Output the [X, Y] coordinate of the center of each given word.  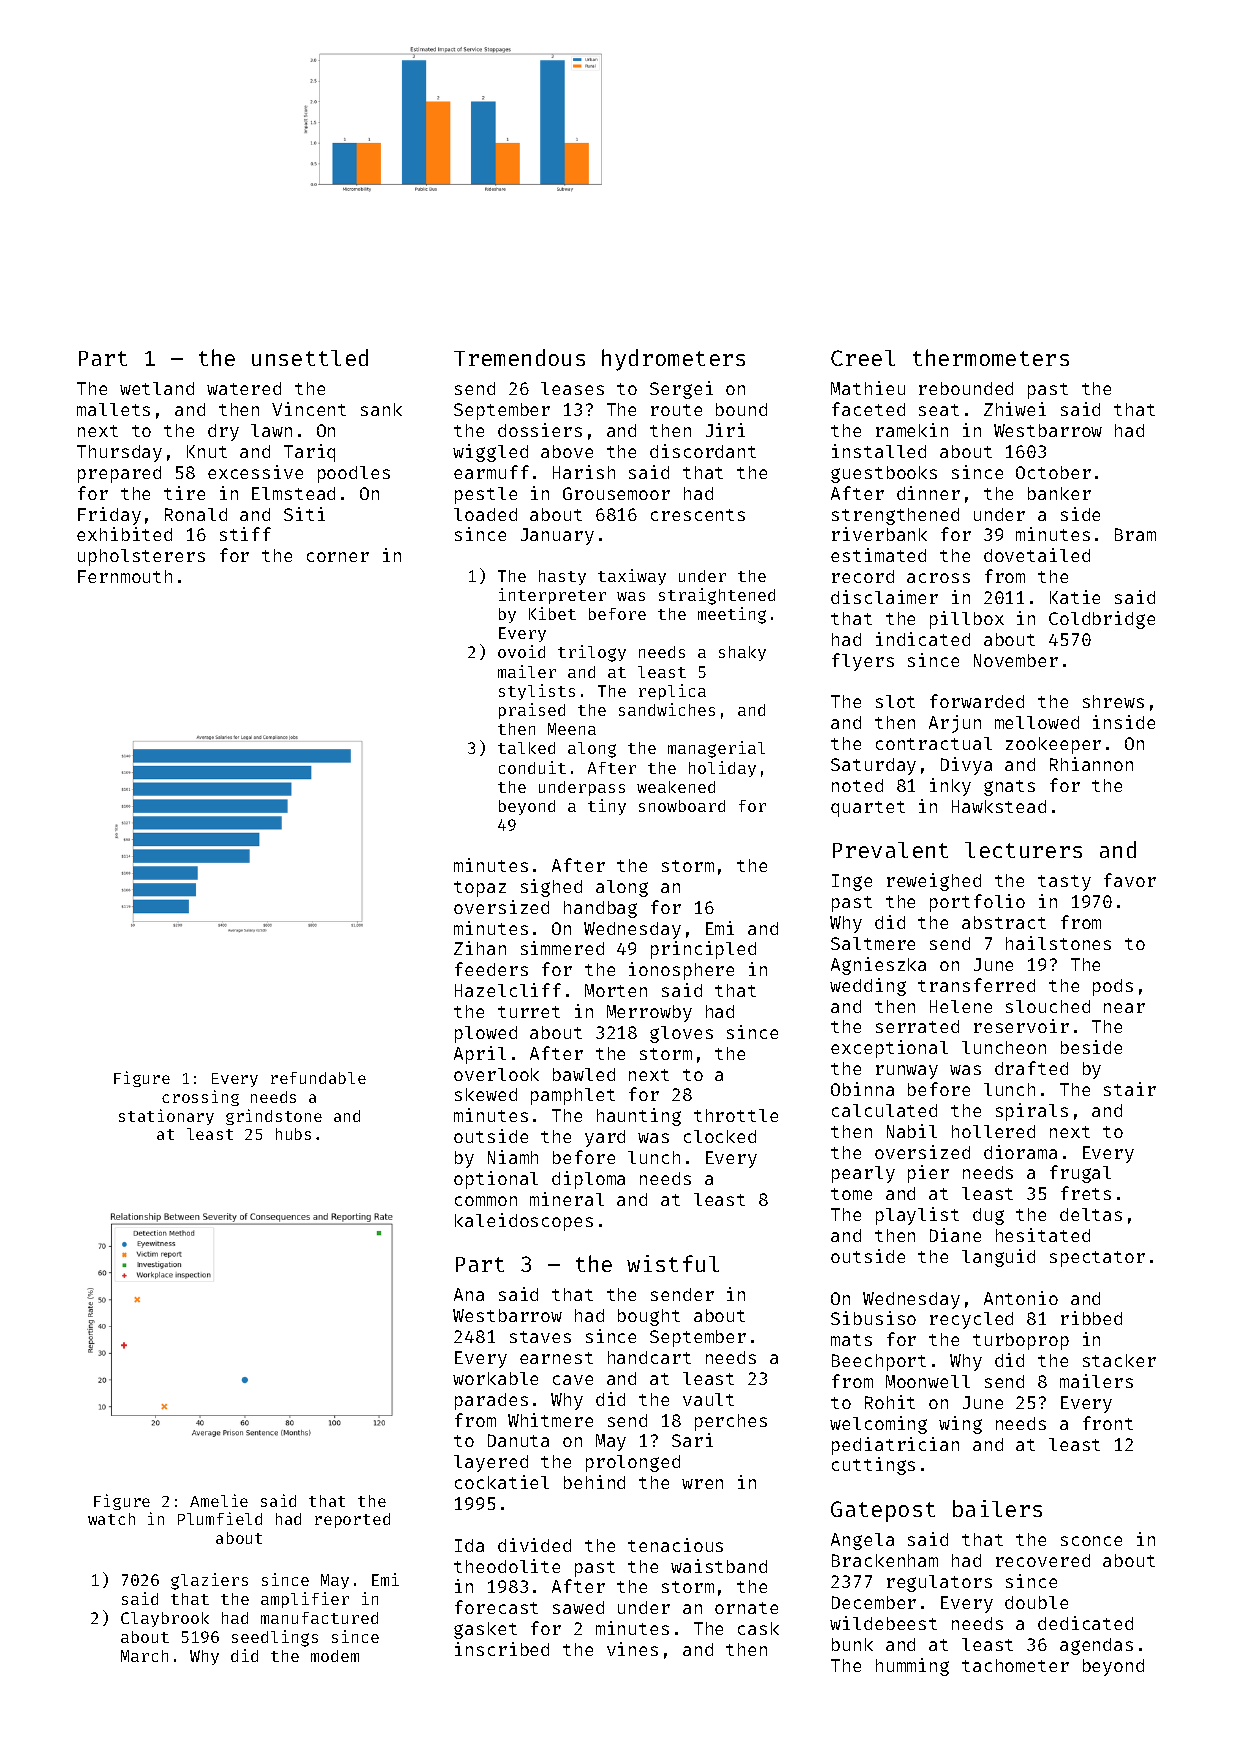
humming [912, 1667]
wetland [157, 388]
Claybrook [165, 1619]
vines [632, 1649]
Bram [1135, 534]
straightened [717, 596]
